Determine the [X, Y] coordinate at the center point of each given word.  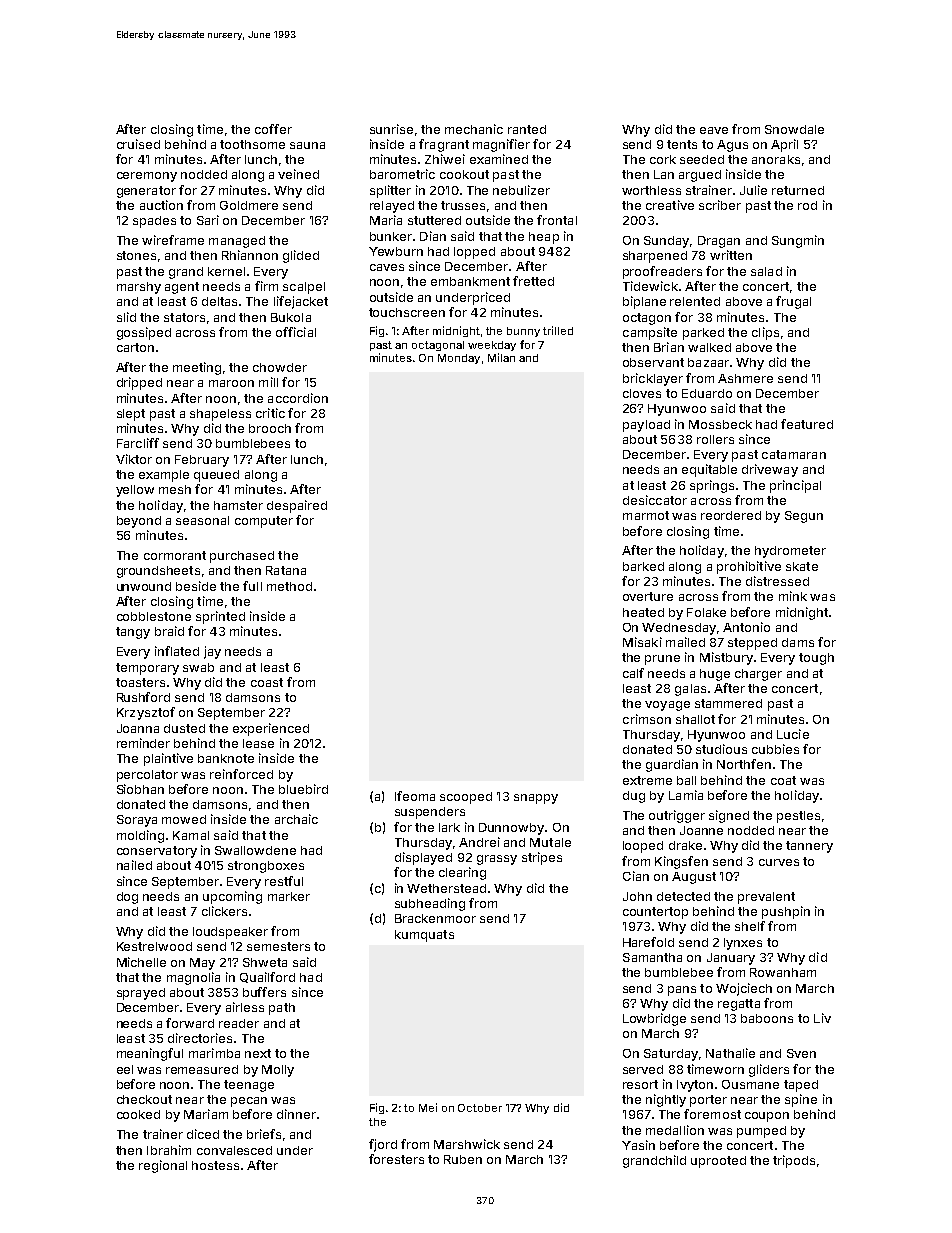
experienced [271, 729]
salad [766, 271]
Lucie [793, 734]
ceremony [147, 177]
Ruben [463, 1159]
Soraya [137, 821]
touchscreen [407, 312]
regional [163, 1166]
